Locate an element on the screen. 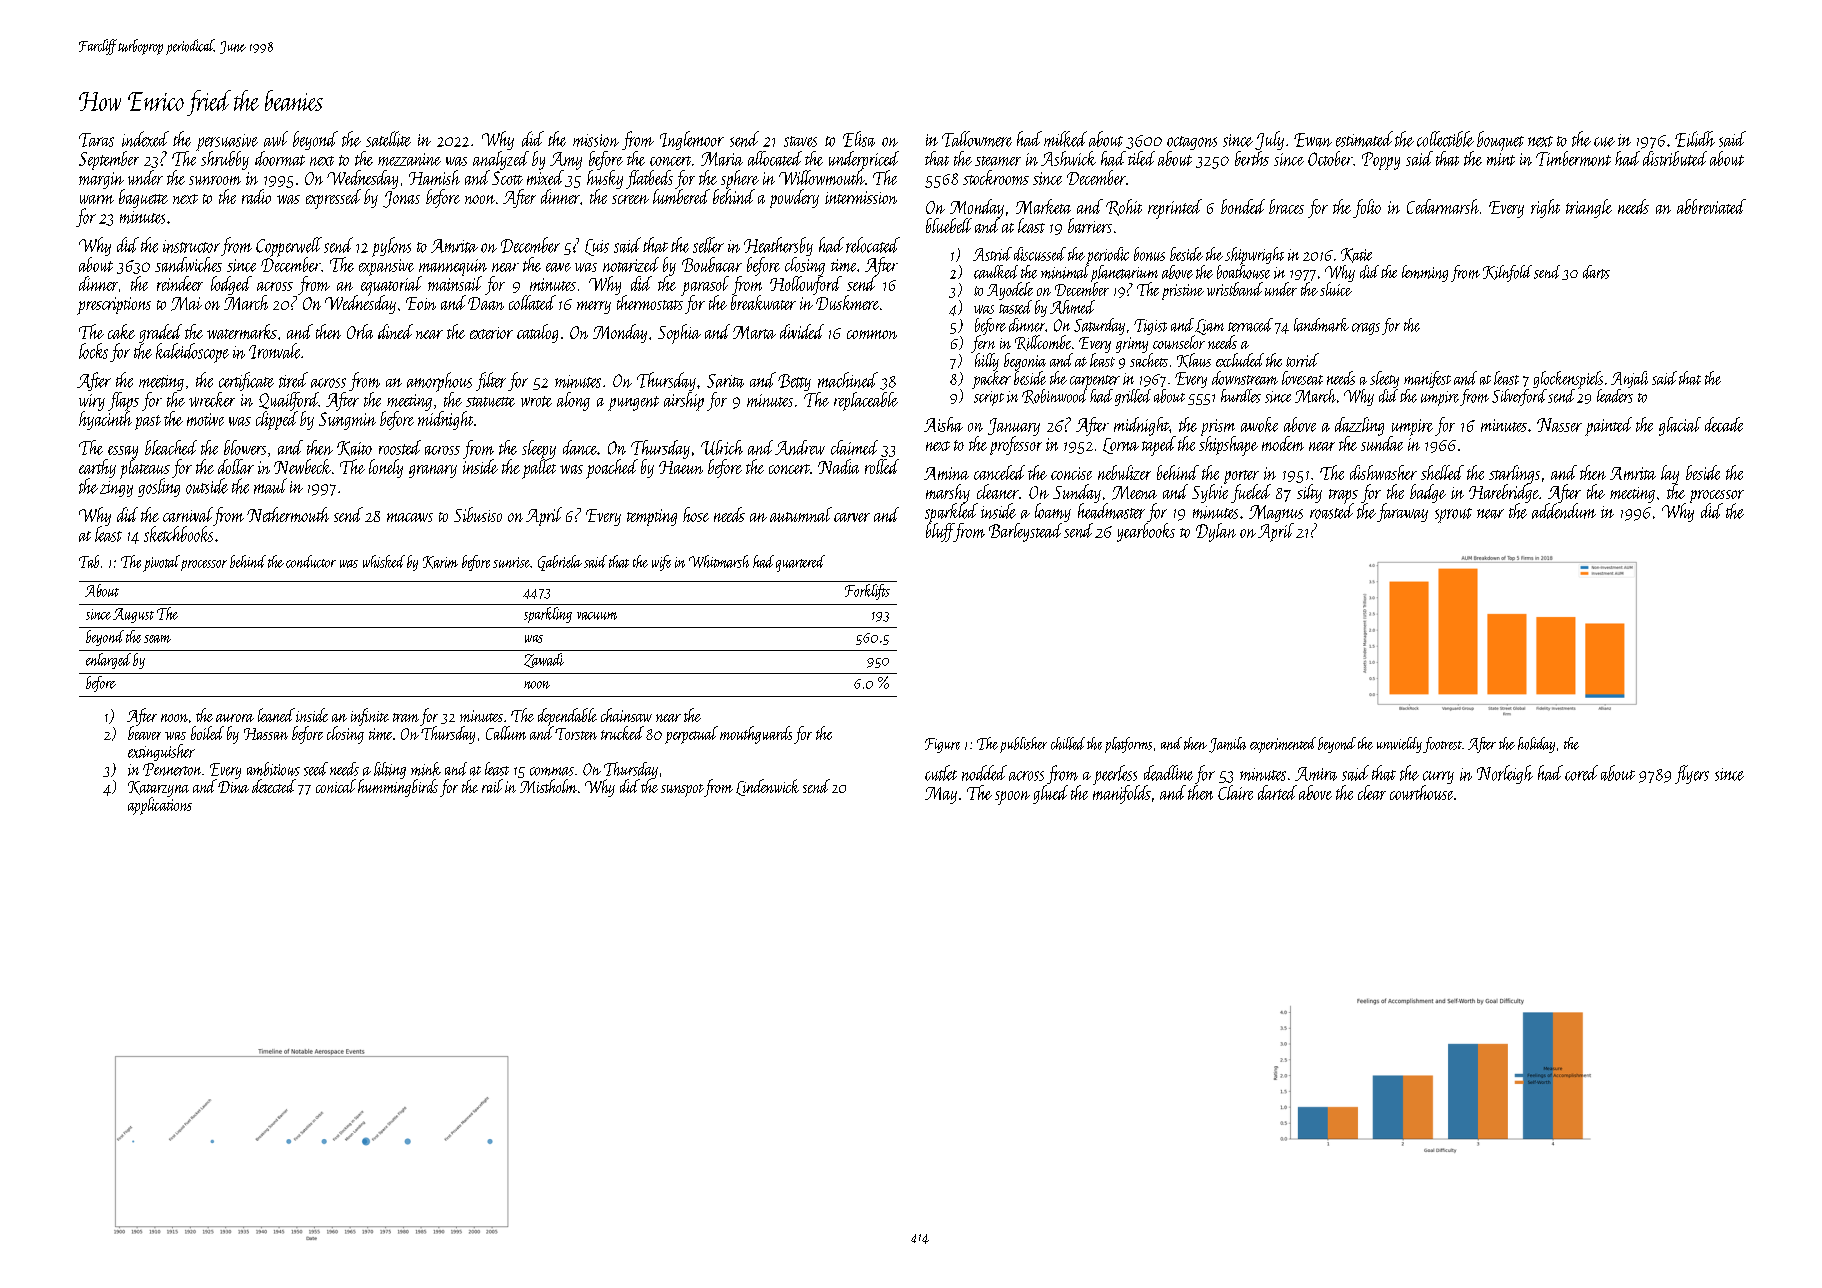  holiday is located at coordinates (1536, 745).
